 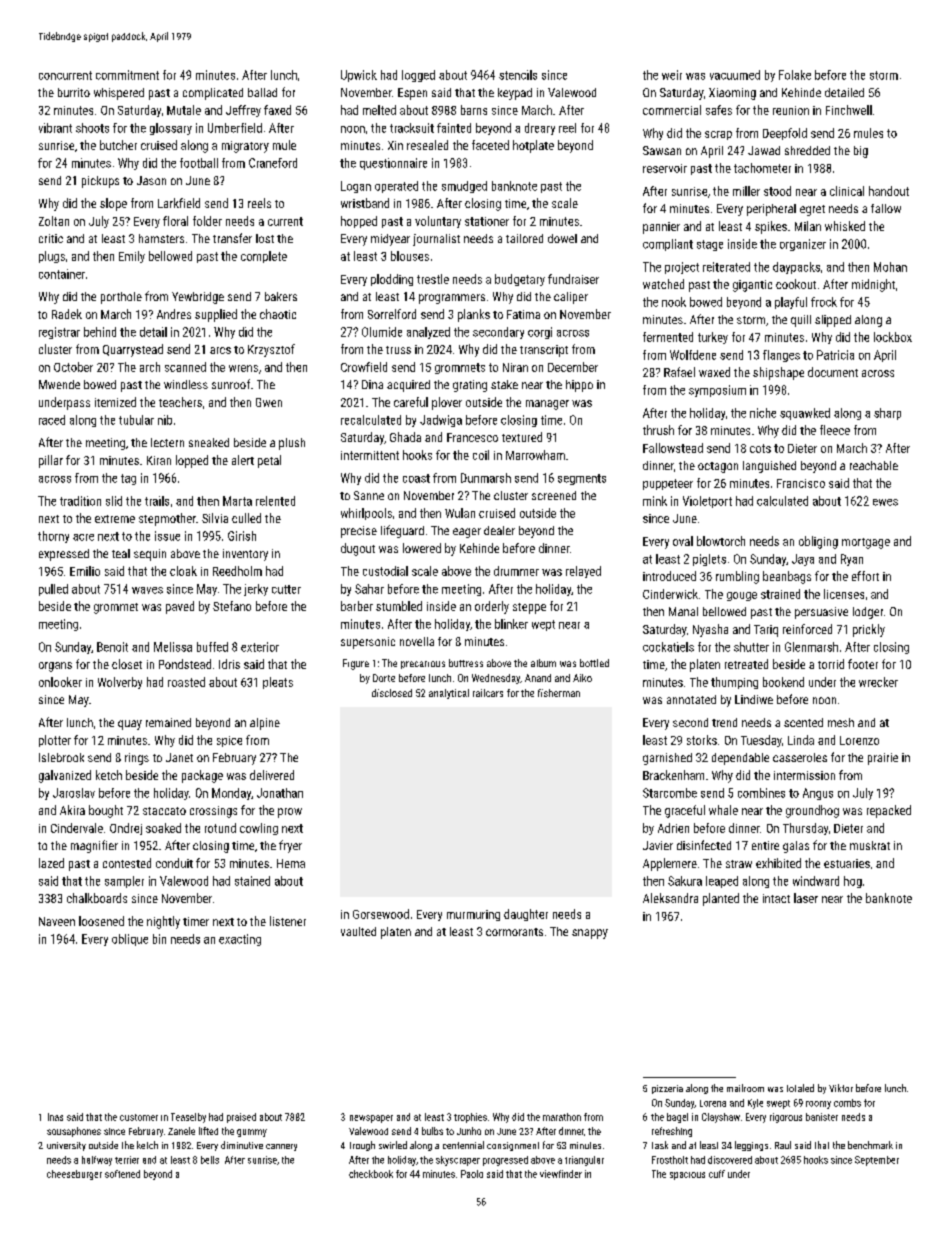 I want to click on folder, so click(x=207, y=221).
